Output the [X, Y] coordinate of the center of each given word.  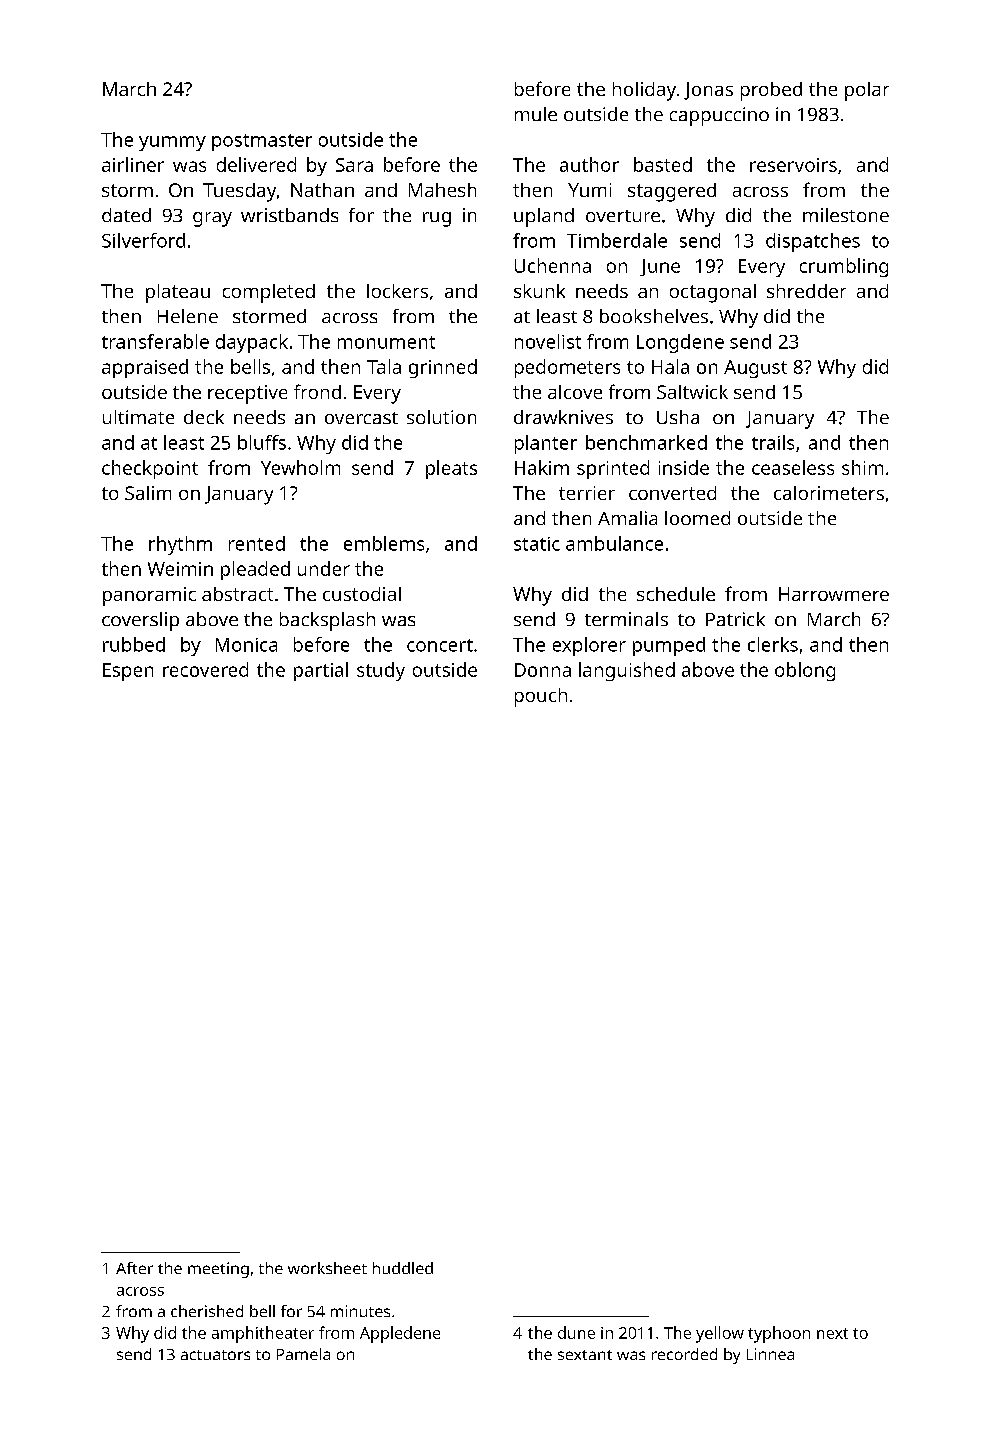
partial [321, 671]
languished [627, 671]
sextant [585, 1355]
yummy [172, 143]
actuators [215, 1355]
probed [771, 91]
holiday [644, 91]
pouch [541, 697]
